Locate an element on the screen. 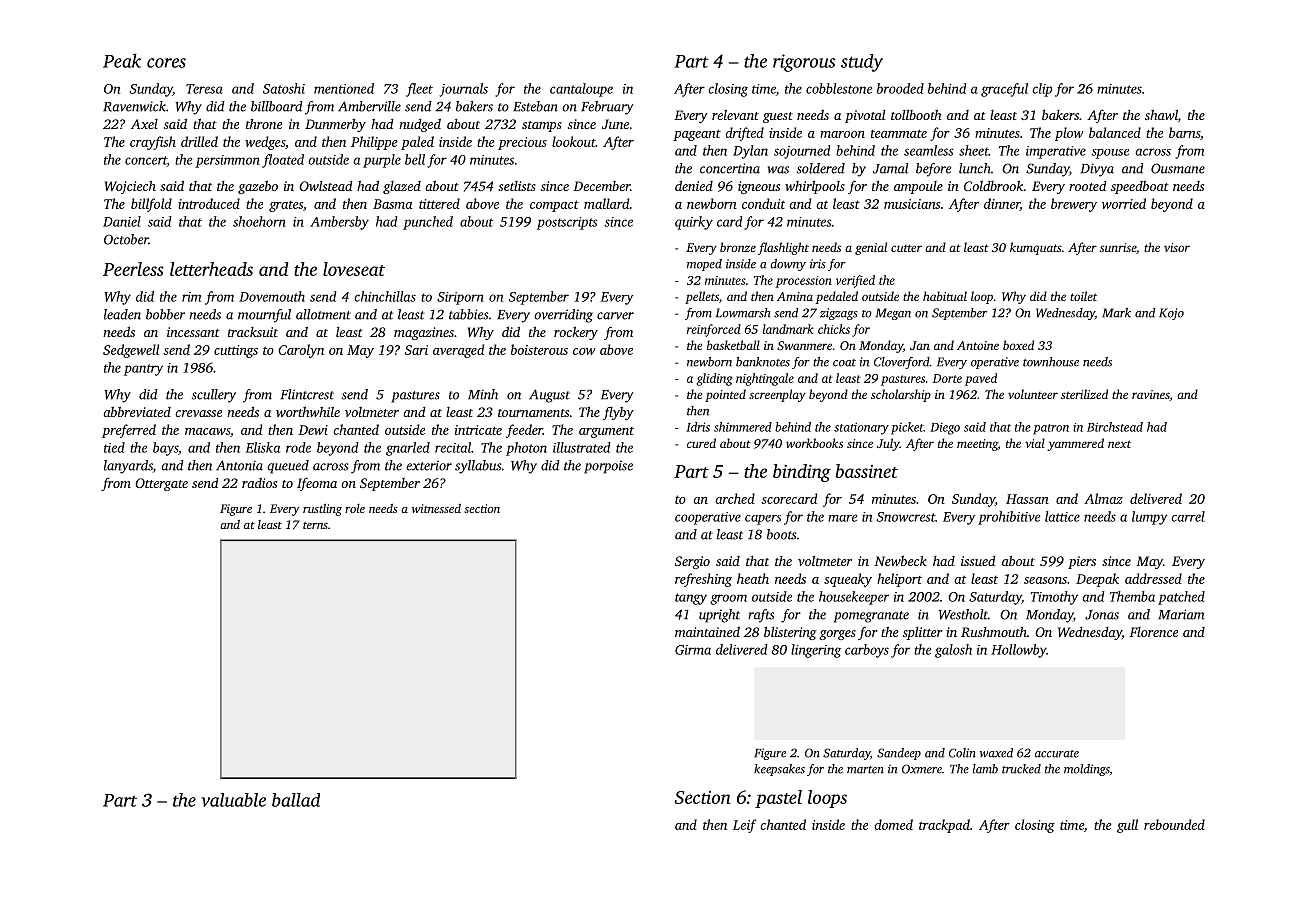 The width and height of the screenshot is (1308, 924). Colin is located at coordinates (962, 753).
